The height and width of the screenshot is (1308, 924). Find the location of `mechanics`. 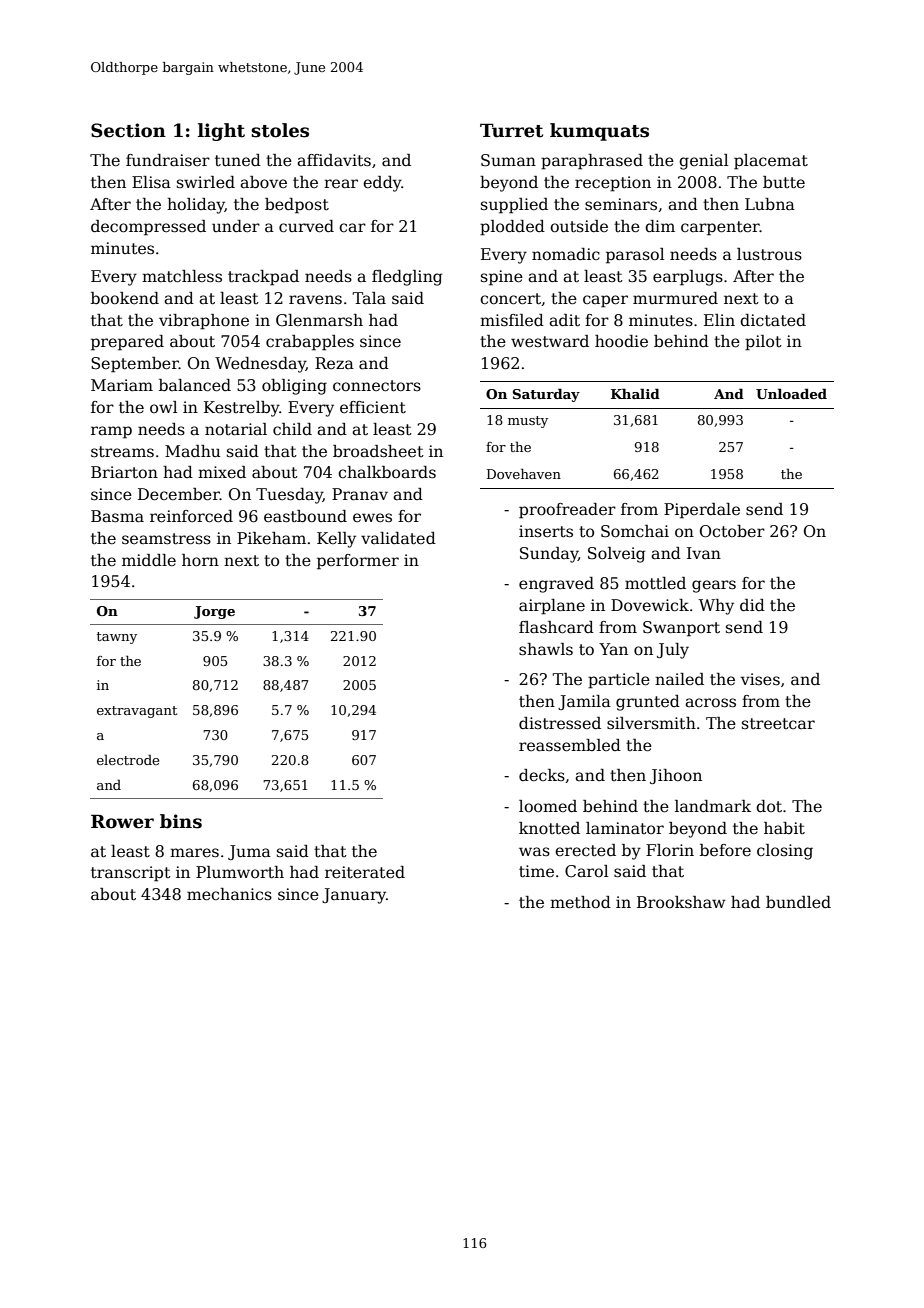

mechanics is located at coordinates (229, 894).
